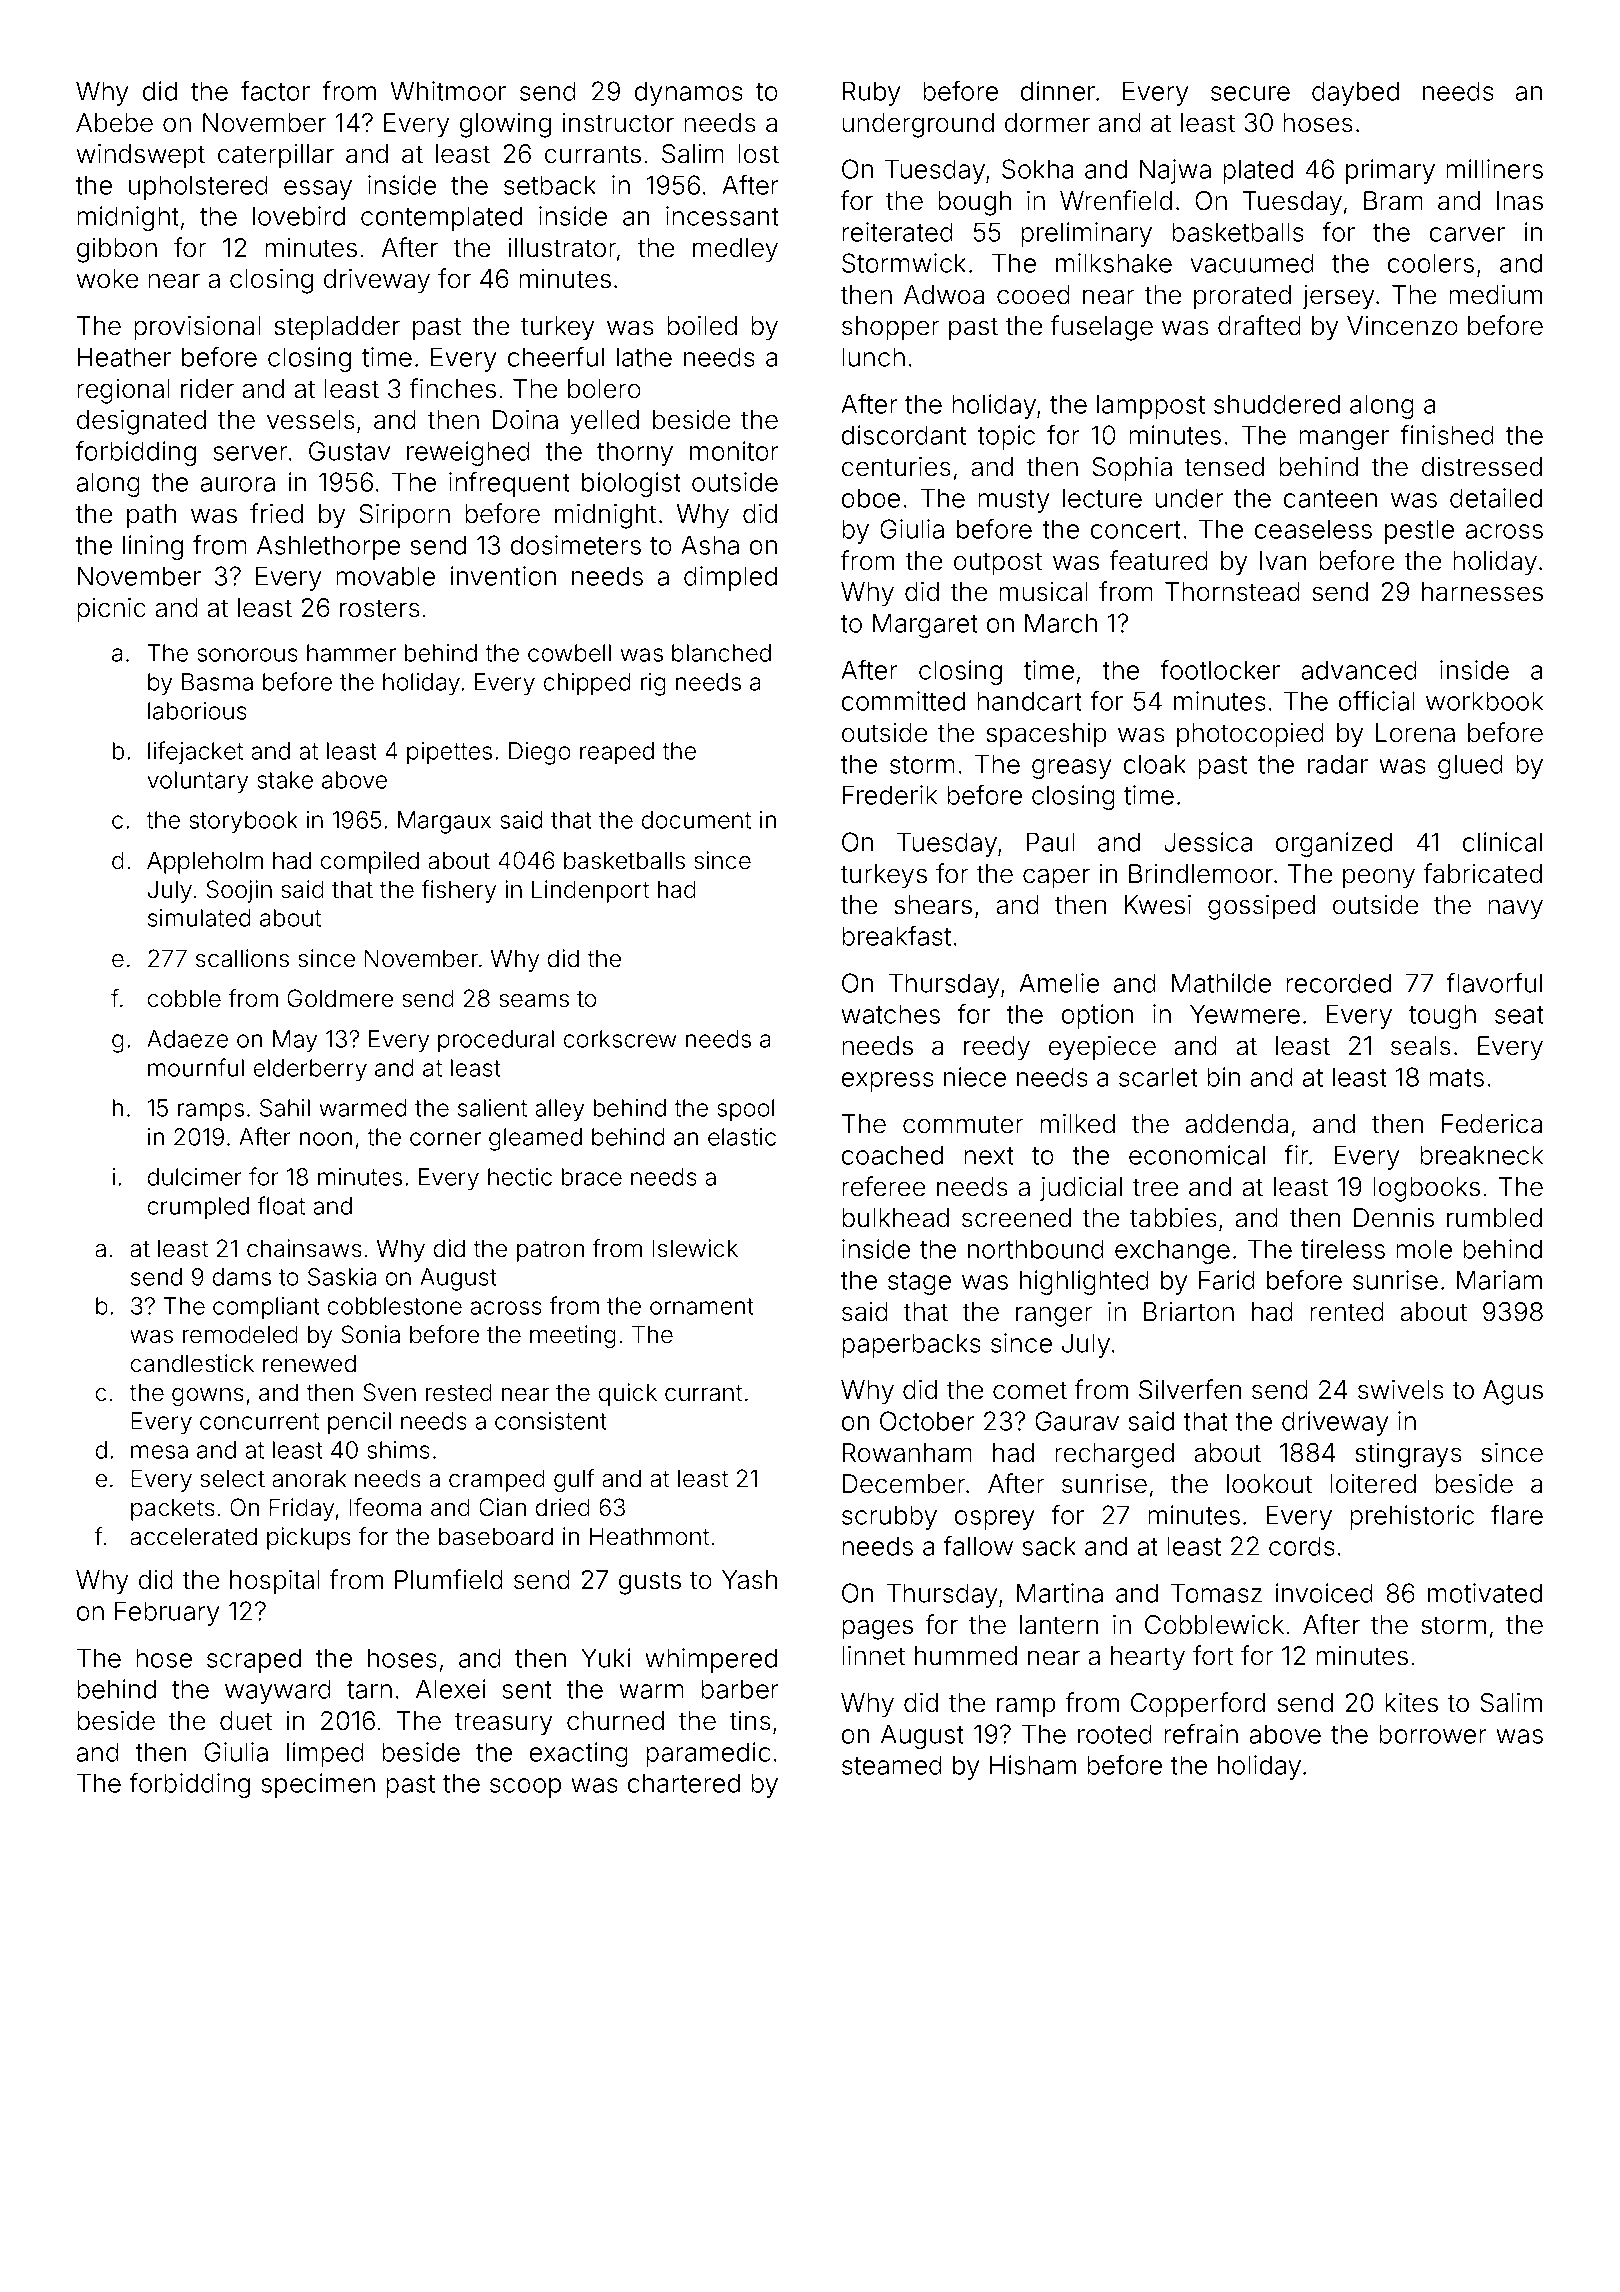 This screenshot has width=1620, height=2292. I want to click on Adwoa, so click(944, 295).
